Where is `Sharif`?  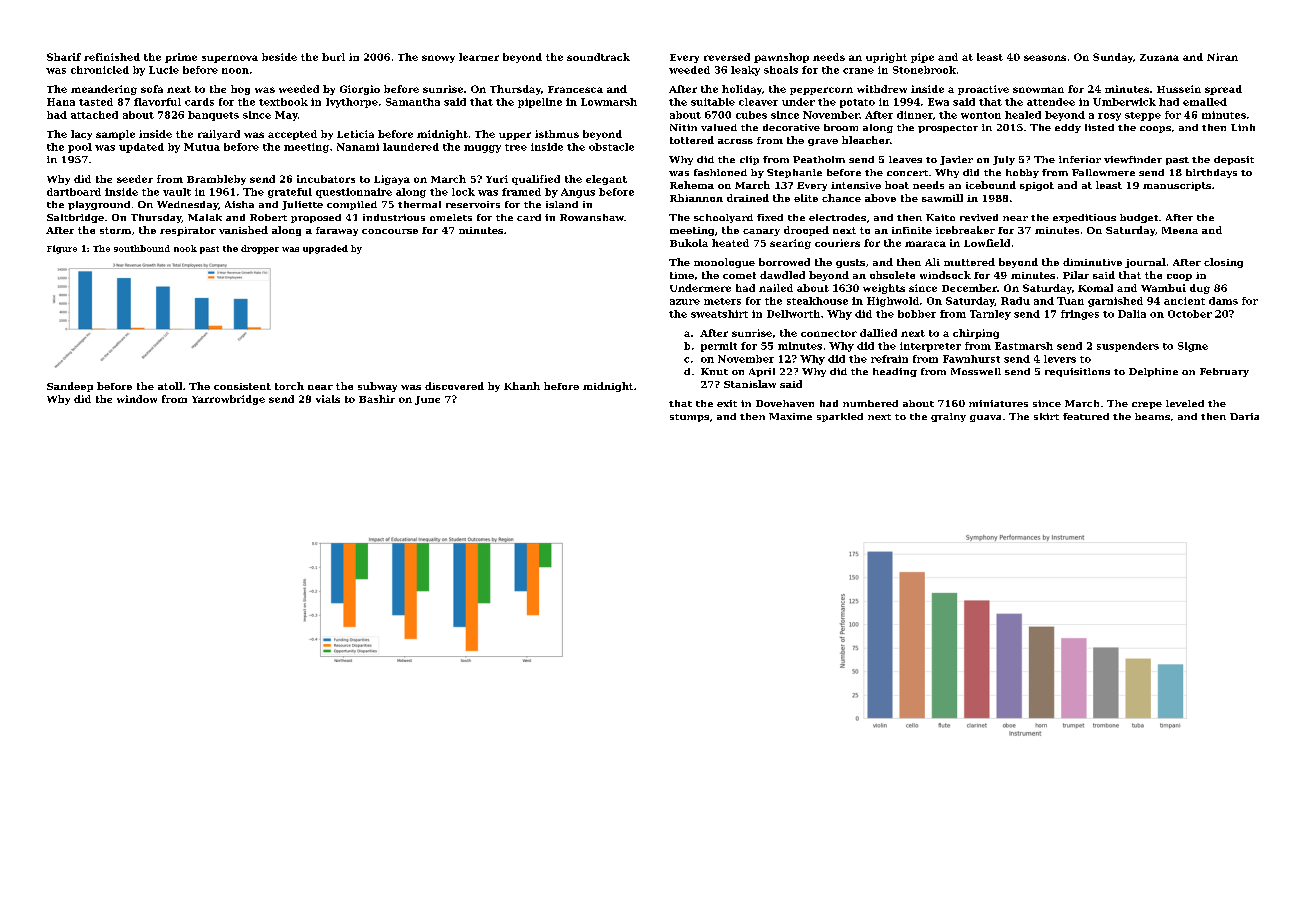 Sharif is located at coordinates (64, 57).
